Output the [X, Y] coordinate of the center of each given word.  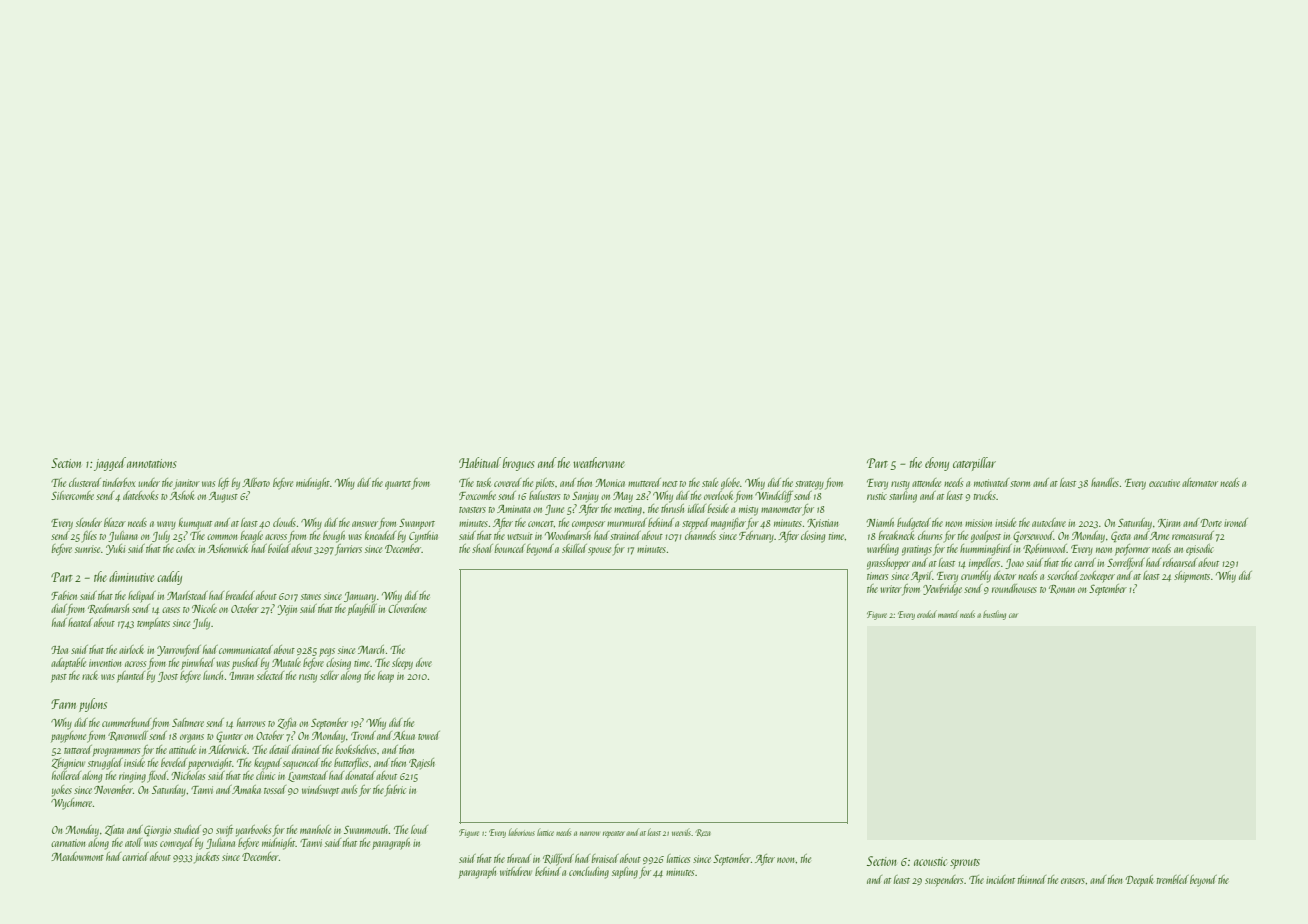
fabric [395, 790]
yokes [62, 791]
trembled [1173, 879]
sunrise [87, 550]
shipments [1192, 577]
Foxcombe [477, 495]
